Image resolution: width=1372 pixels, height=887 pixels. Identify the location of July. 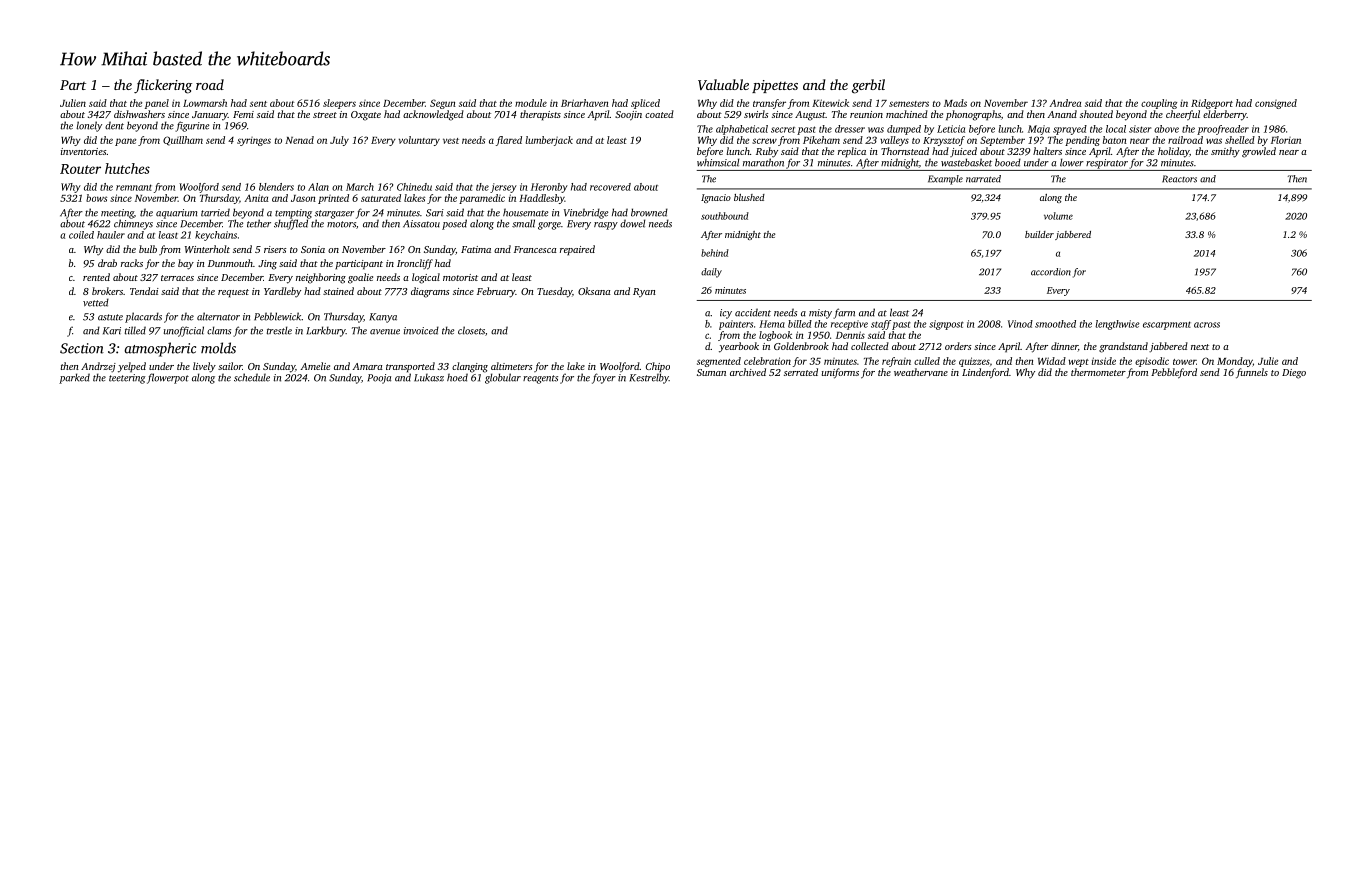
(339, 141).
